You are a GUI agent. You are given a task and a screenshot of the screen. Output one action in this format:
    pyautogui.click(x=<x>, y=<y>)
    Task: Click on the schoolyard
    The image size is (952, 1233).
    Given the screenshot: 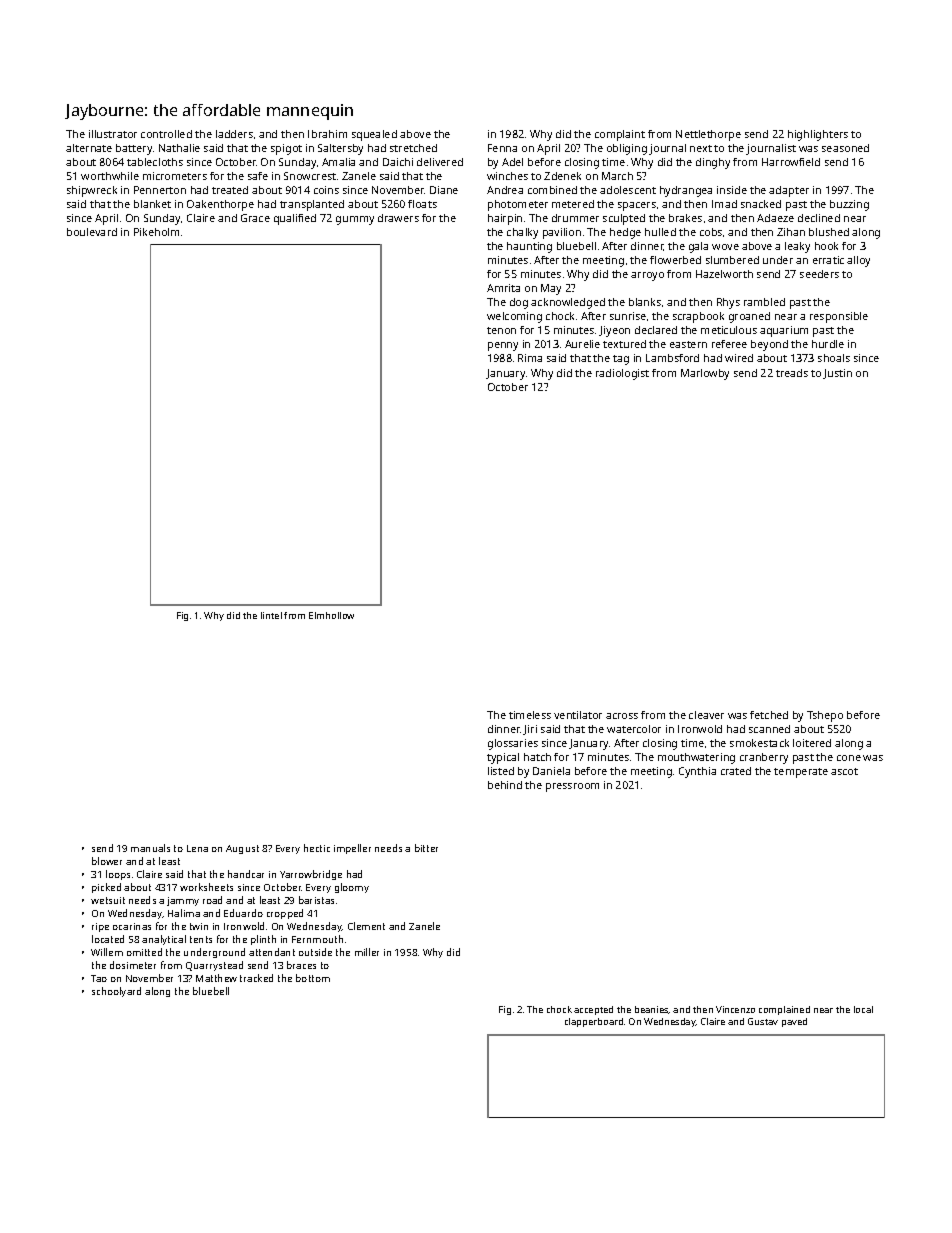 What is the action you would take?
    pyautogui.click(x=116, y=992)
